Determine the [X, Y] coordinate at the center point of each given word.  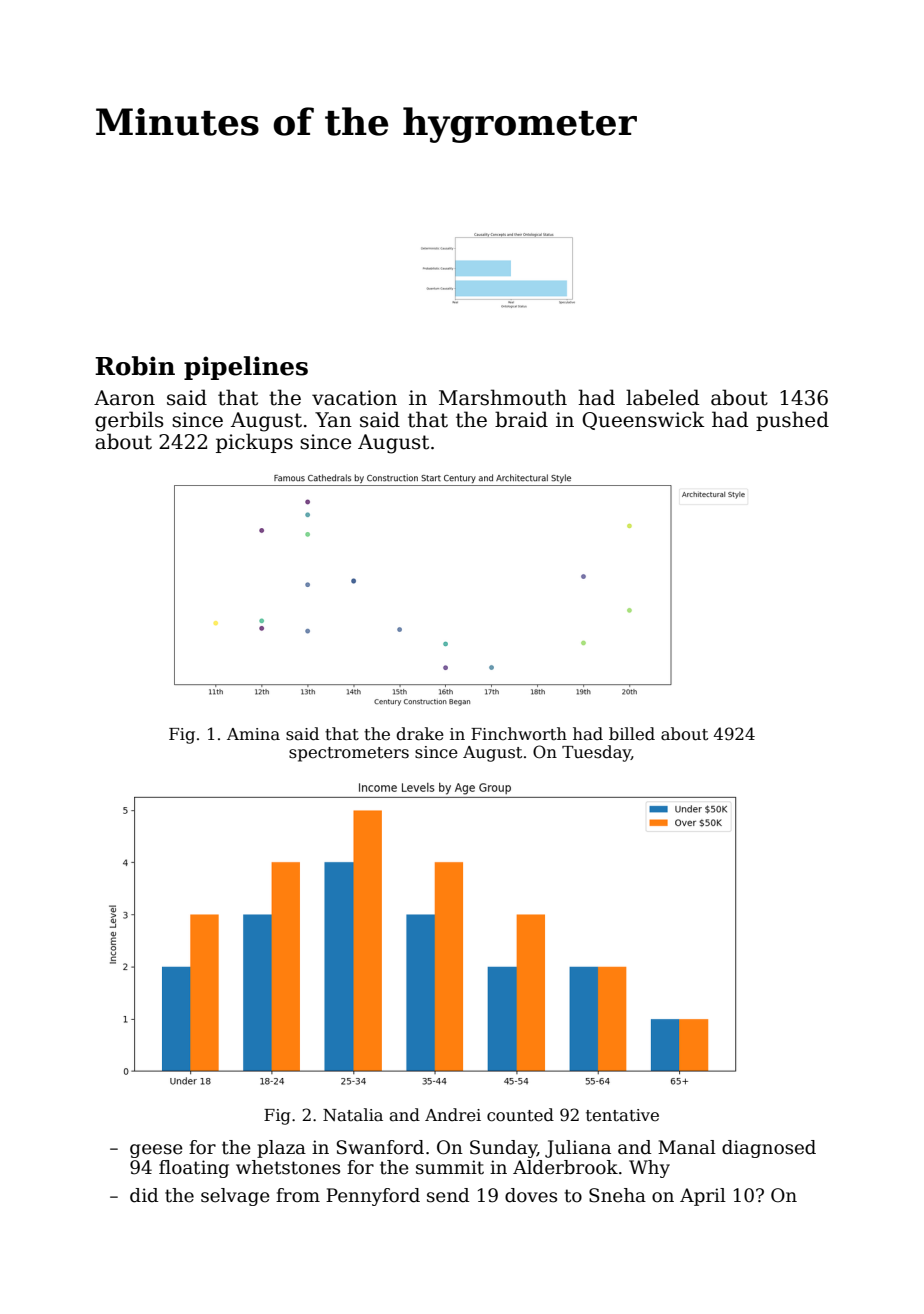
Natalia [353, 1115]
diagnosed [769, 1149]
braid [521, 419]
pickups [254, 443]
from [298, 1195]
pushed [792, 421]
